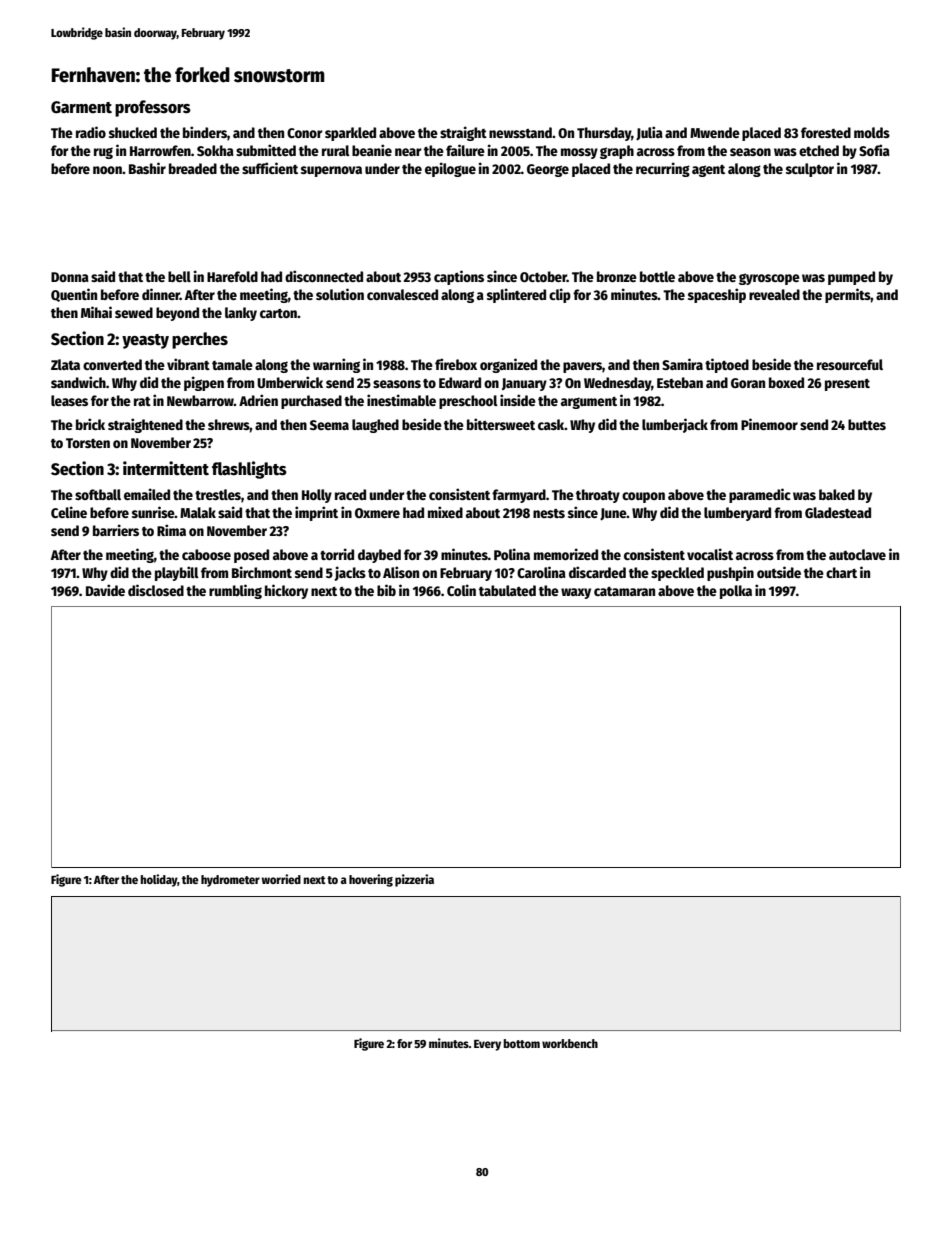 The width and height of the page is (952, 1233). What do you see at coordinates (521, 1043) in the page?
I see `bottom` at bounding box center [521, 1043].
